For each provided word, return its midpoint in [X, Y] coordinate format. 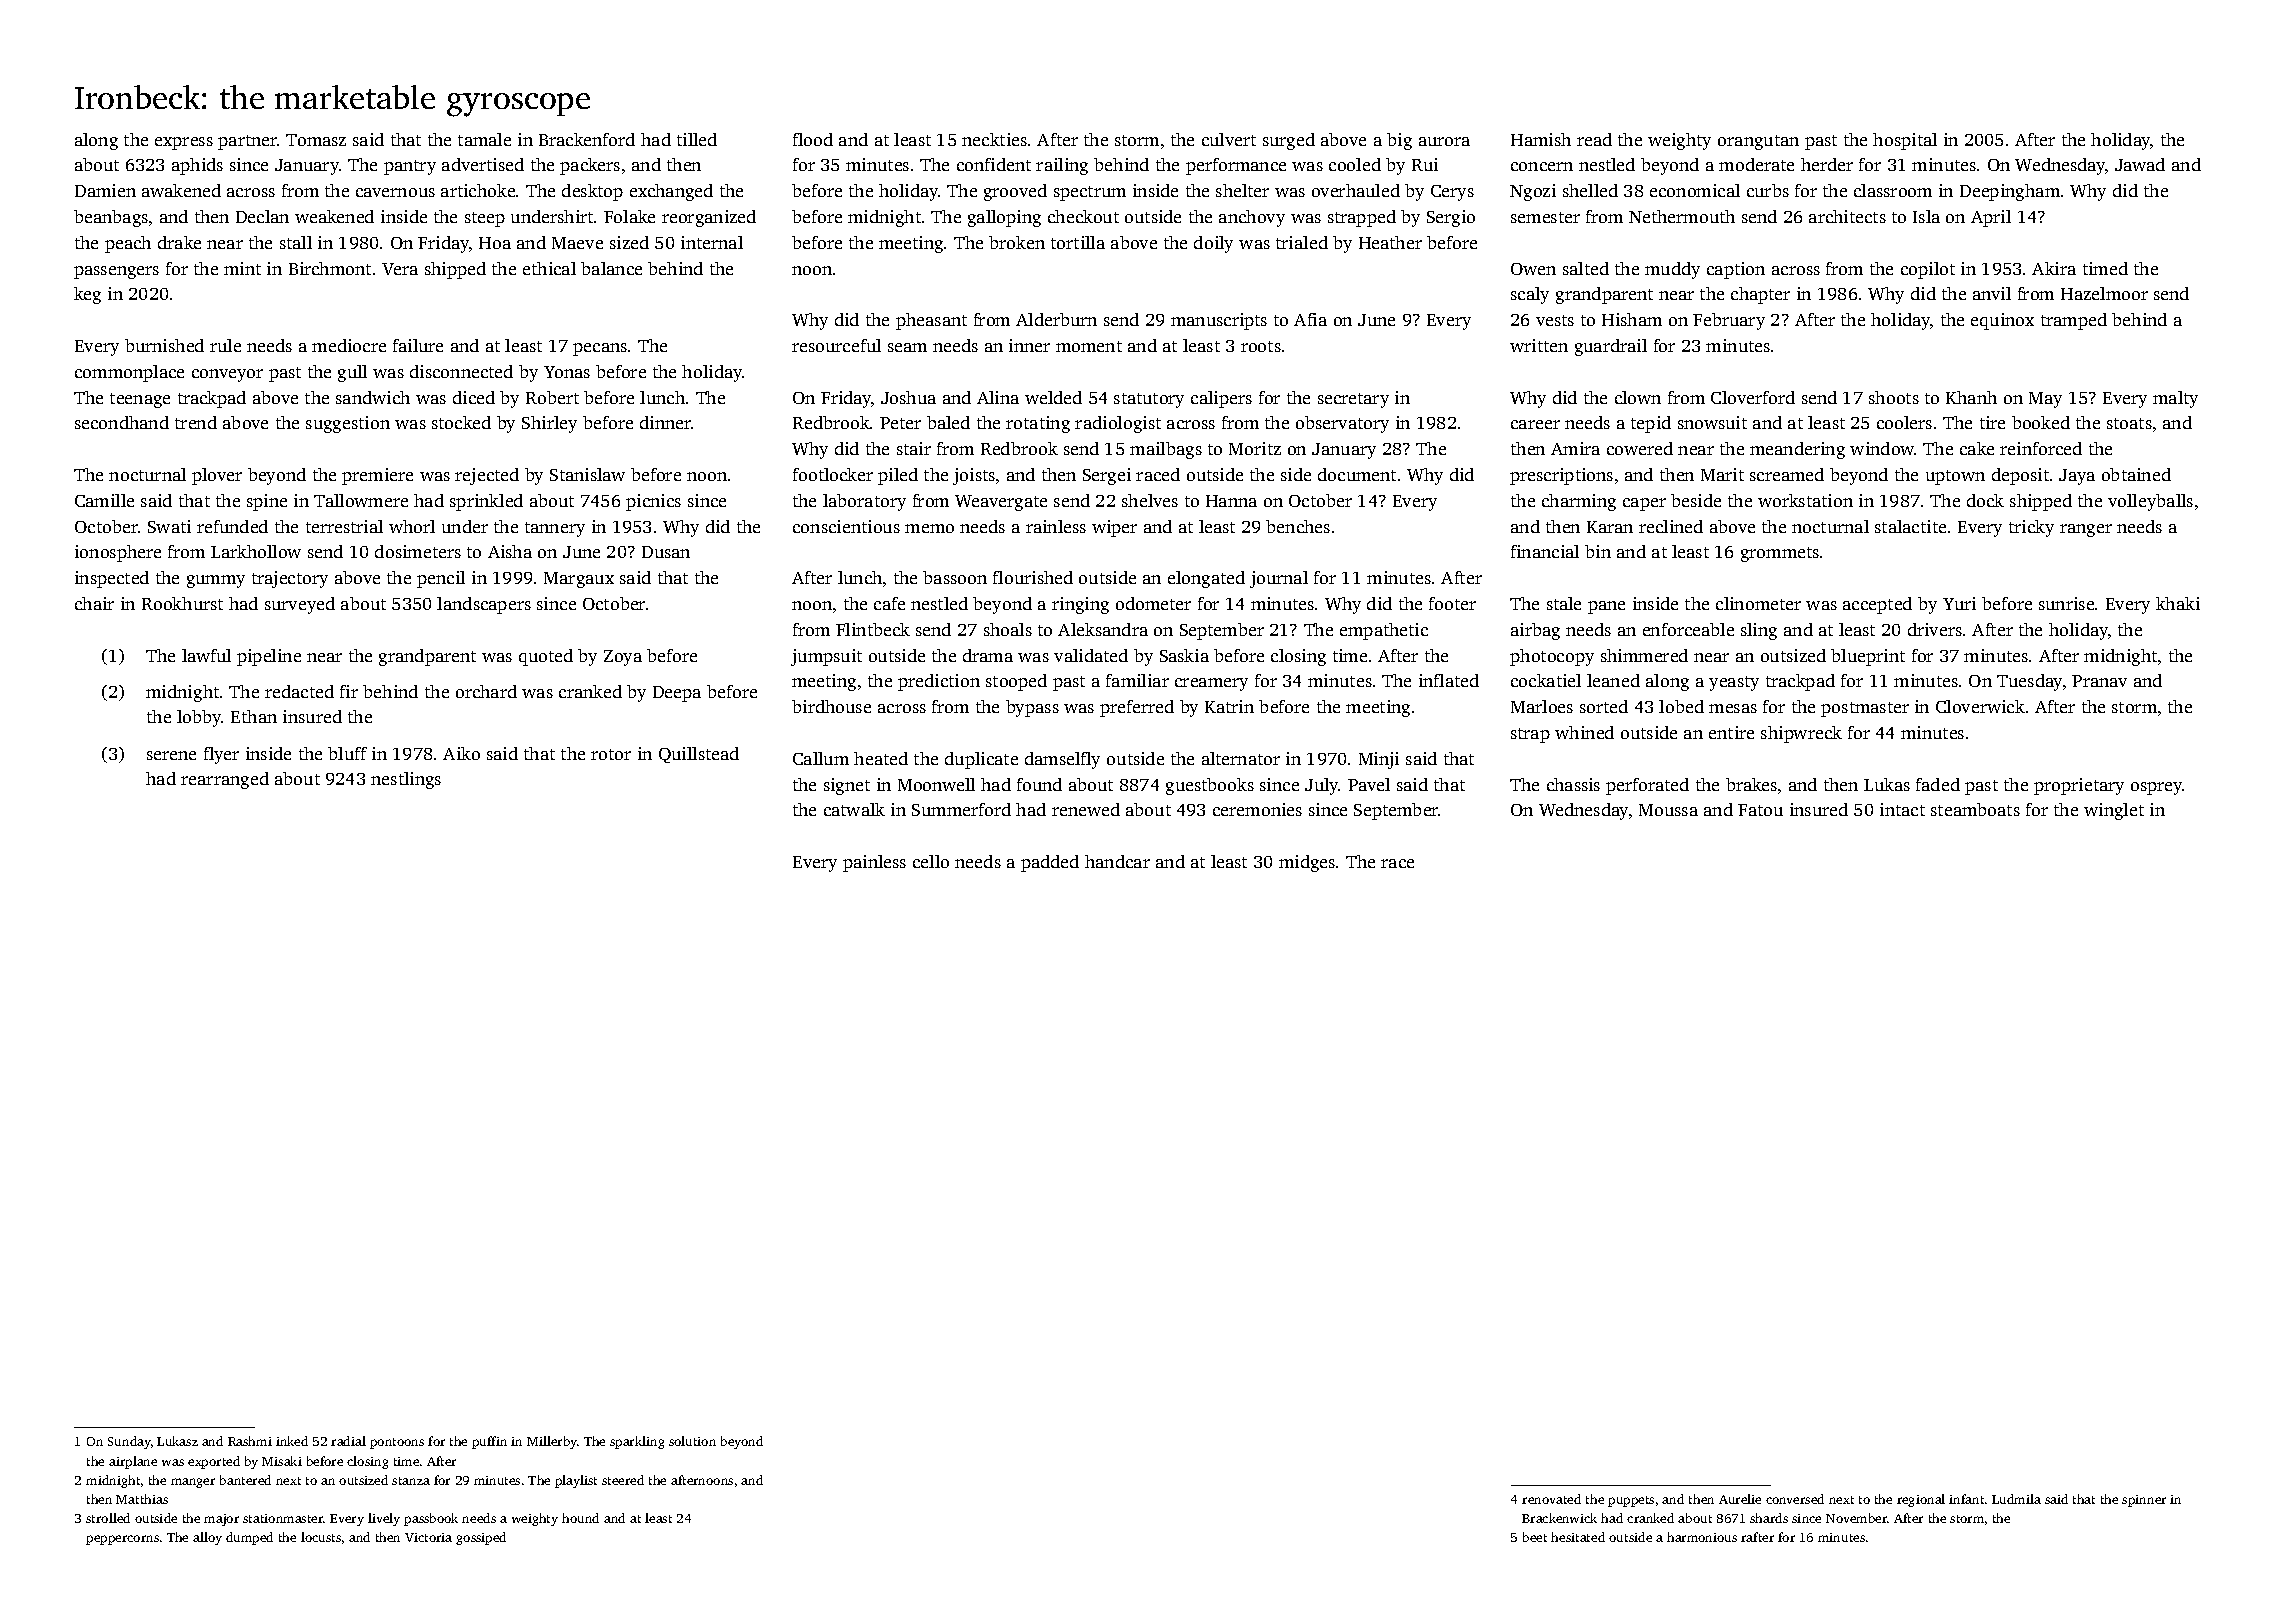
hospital [1905, 141]
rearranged [225, 780]
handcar [1117, 861]
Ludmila [2016, 1499]
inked [292, 1441]
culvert [1229, 139]
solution [692, 1441]
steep [485, 219]
